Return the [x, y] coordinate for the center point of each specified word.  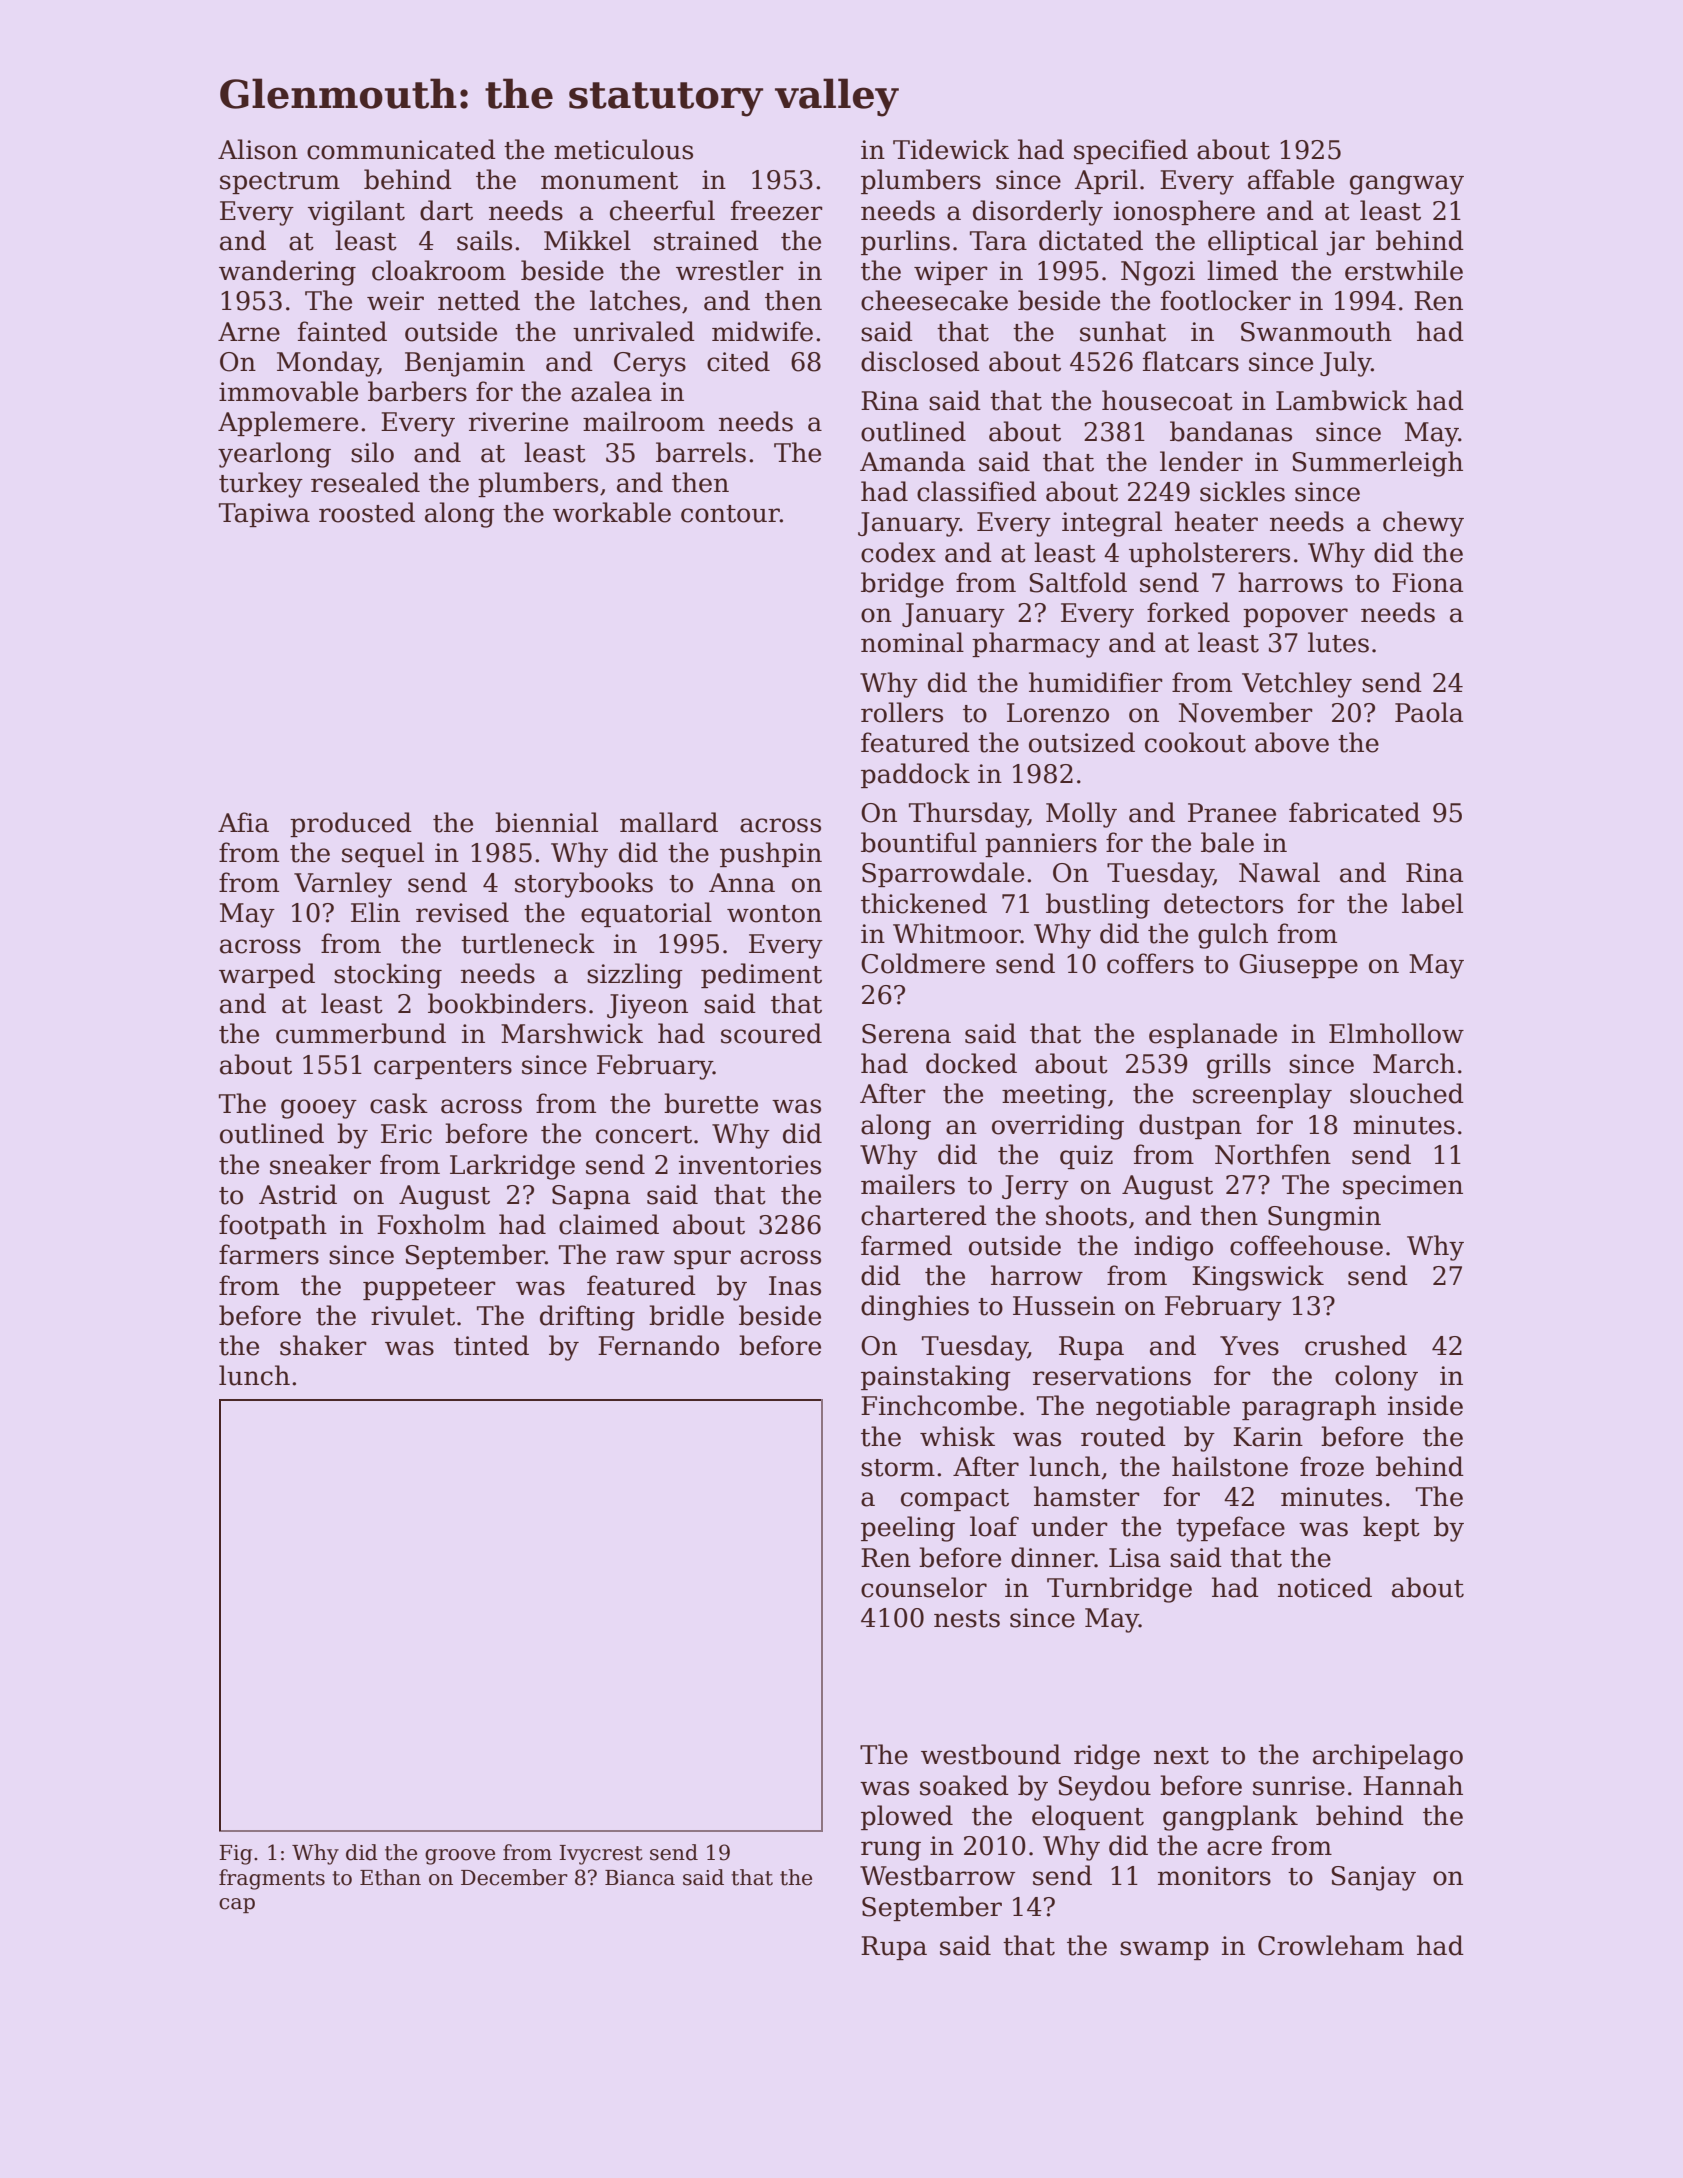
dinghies [915, 1308]
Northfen [1273, 1154]
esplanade [1213, 1035]
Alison [258, 149]
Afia [243, 822]
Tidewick [951, 149]
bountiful [919, 842]
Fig [235, 1855]
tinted [491, 1345]
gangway [1407, 185]
